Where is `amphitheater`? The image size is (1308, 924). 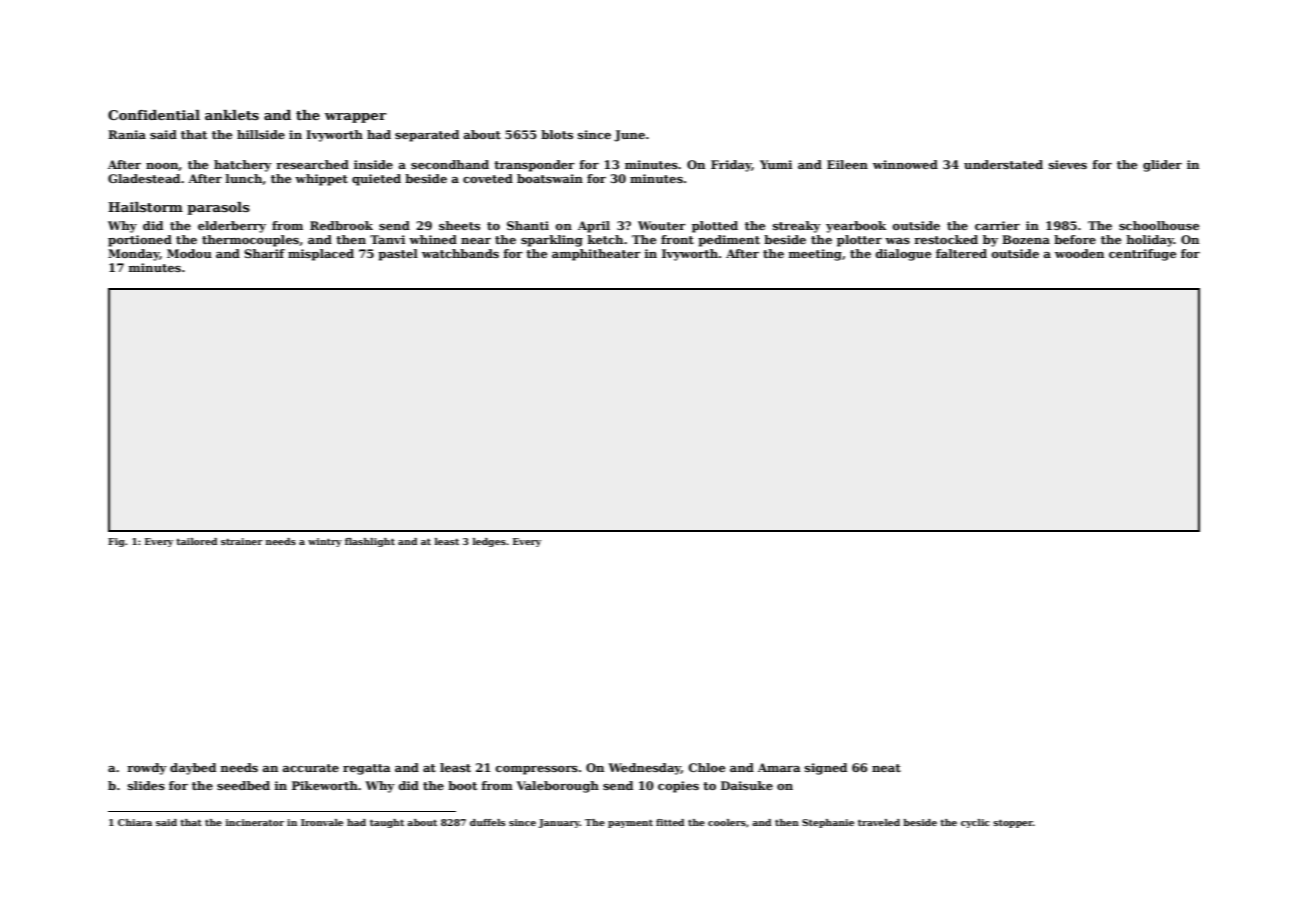
amphitheater is located at coordinates (596, 255).
